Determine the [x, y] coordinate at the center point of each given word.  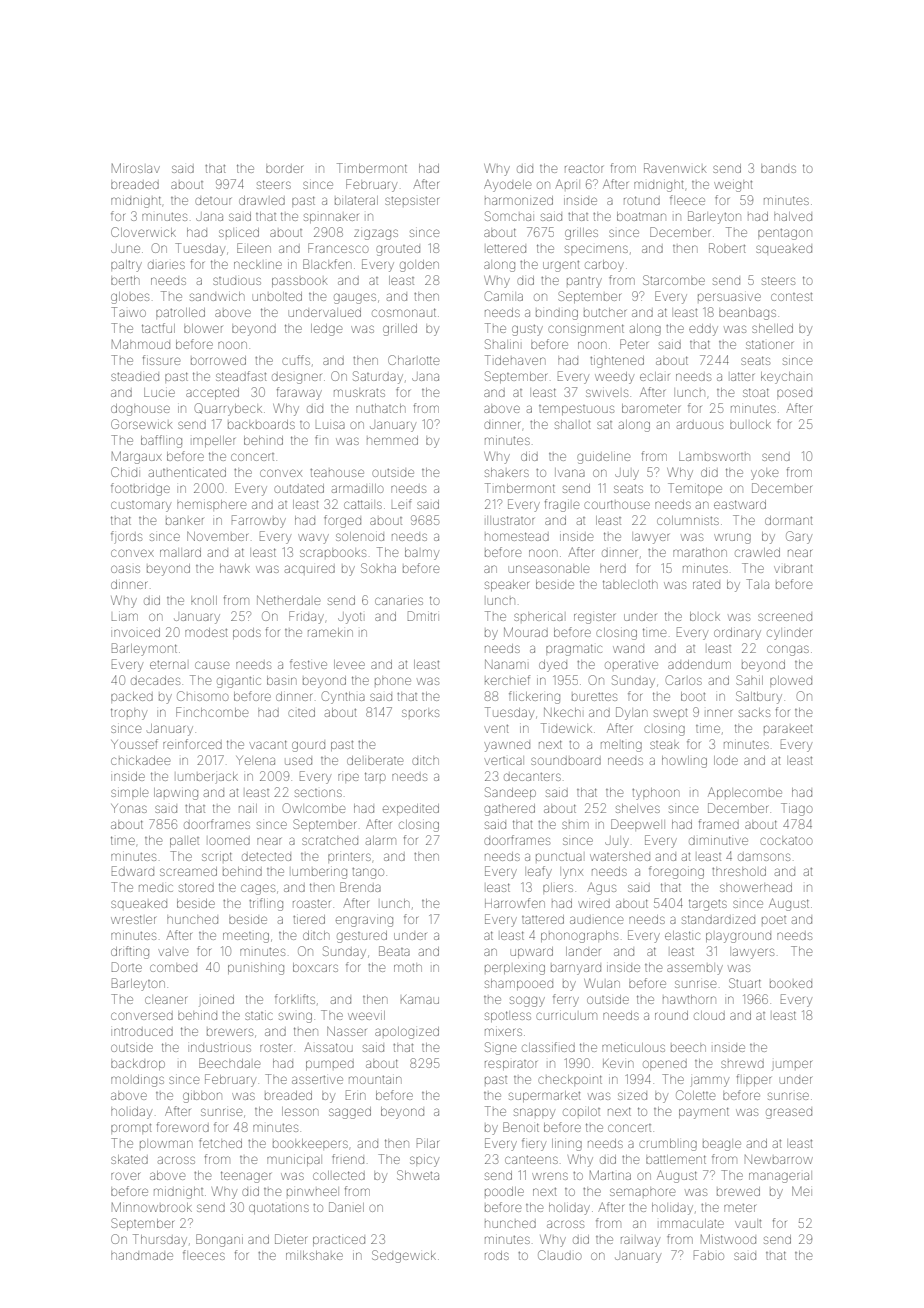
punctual [559, 857]
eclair [654, 376]
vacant [268, 744]
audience [596, 920]
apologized [407, 1033]
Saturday [378, 377]
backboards [261, 424]
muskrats [359, 393]
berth [125, 280]
